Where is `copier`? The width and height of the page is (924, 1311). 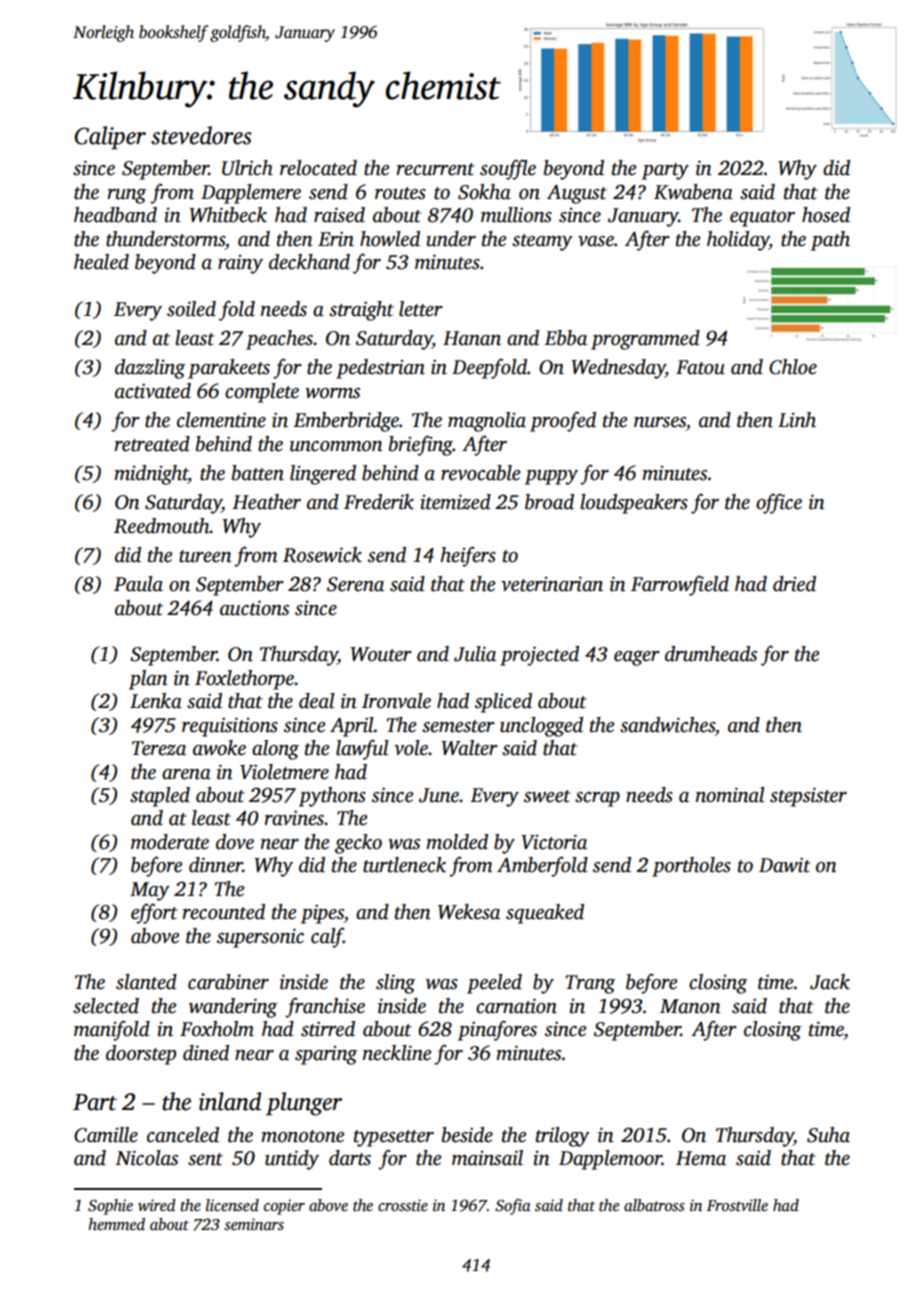 copier is located at coordinates (284, 1207).
